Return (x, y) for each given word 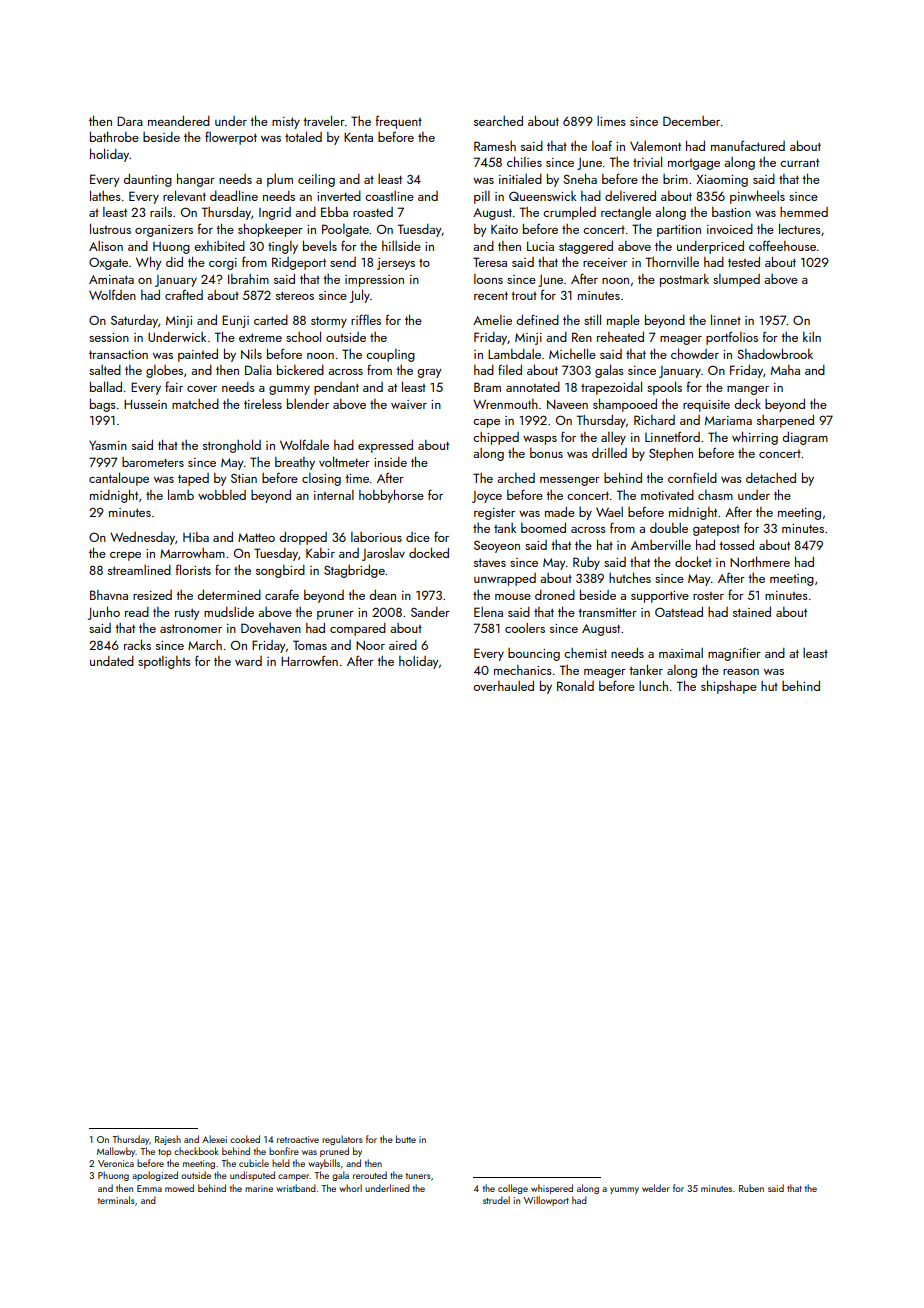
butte (406, 1139)
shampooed (625, 405)
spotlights (164, 662)
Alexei (214, 1139)
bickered (300, 370)
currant (799, 162)
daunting (147, 180)
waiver (409, 404)
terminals (116, 1200)
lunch (653, 685)
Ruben (751, 1188)
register (494, 514)
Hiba (196, 537)
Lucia (540, 246)
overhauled (503, 686)
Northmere (760, 562)
